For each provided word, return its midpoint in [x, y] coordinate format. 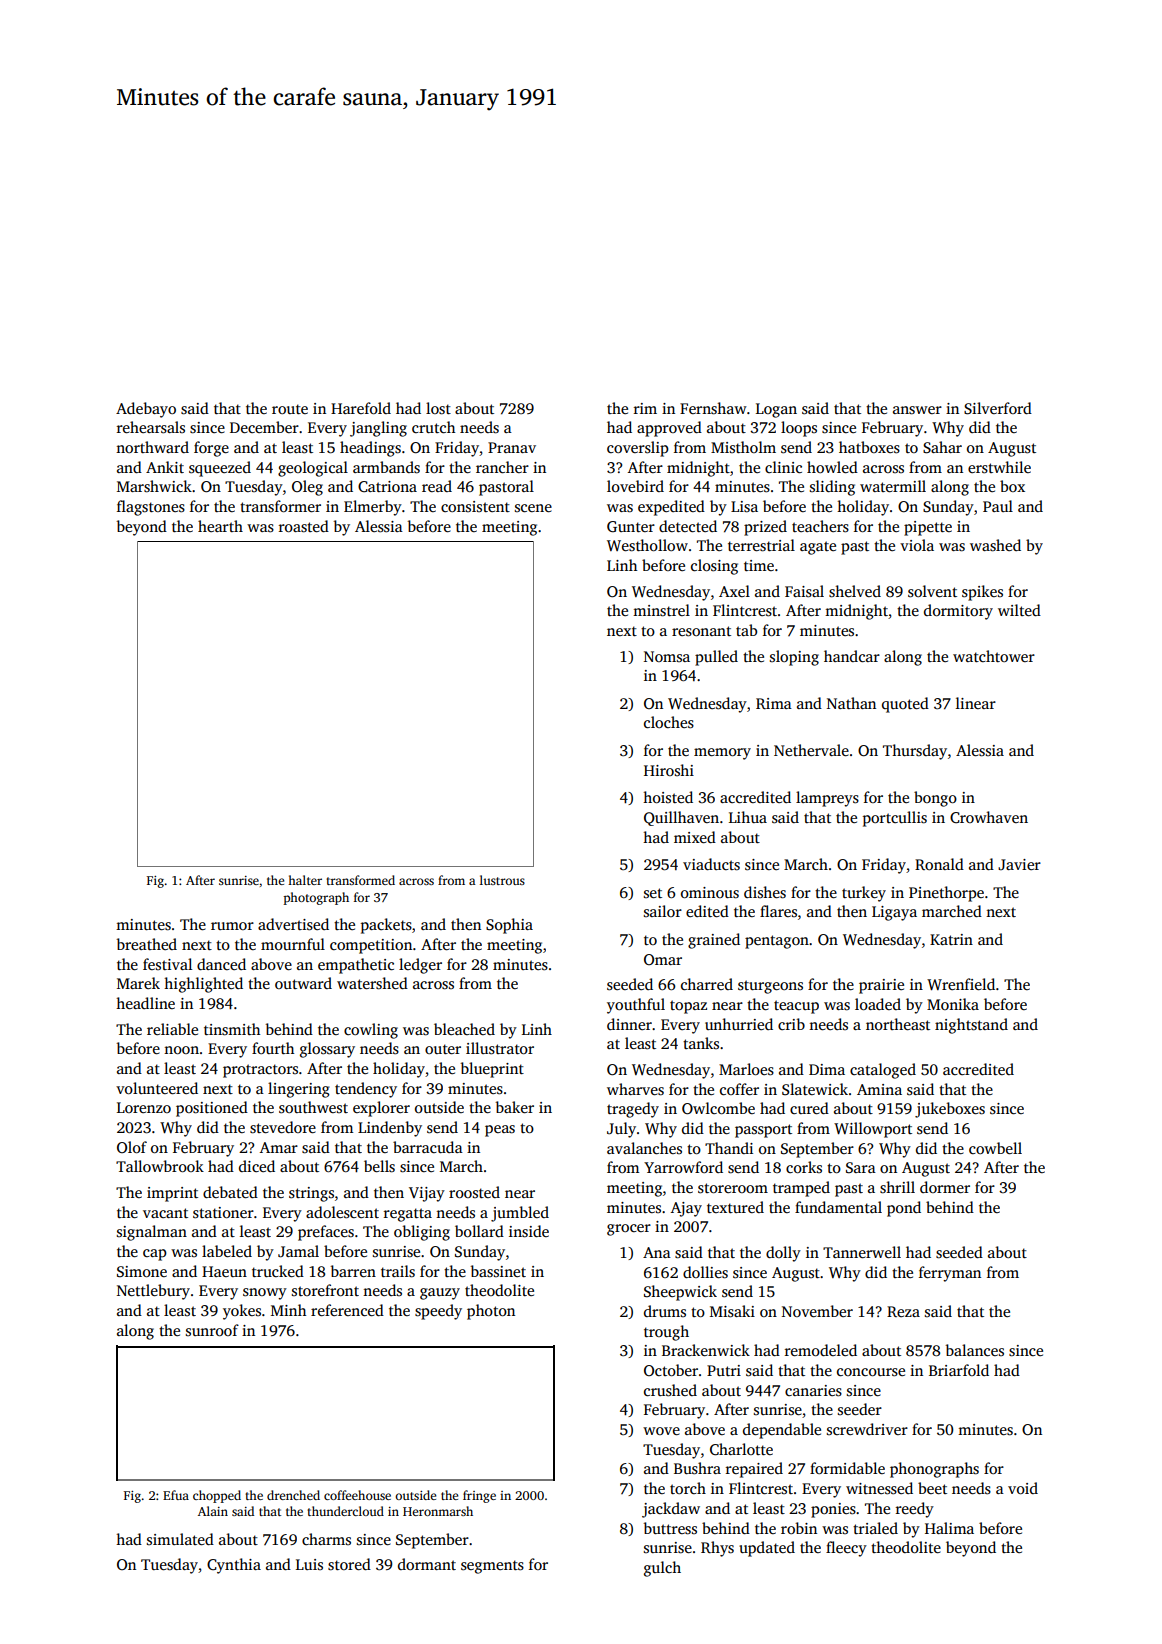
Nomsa [667, 656]
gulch [662, 1569]
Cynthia [234, 1566]
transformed [360, 880]
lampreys [827, 799]
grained [714, 941]
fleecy [846, 1549]
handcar [852, 656]
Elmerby [373, 508]
